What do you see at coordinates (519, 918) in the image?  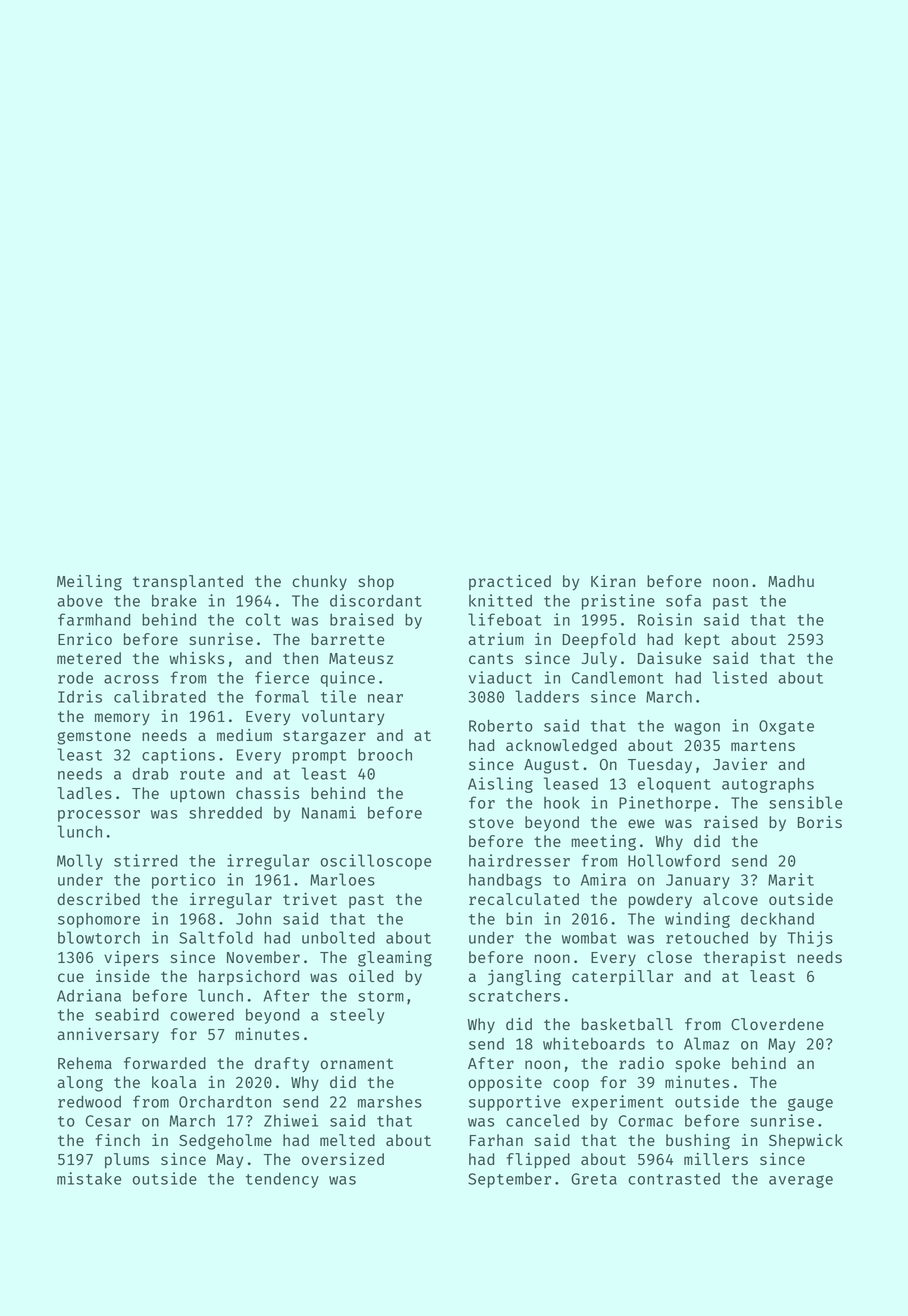 I see `bin` at bounding box center [519, 918].
